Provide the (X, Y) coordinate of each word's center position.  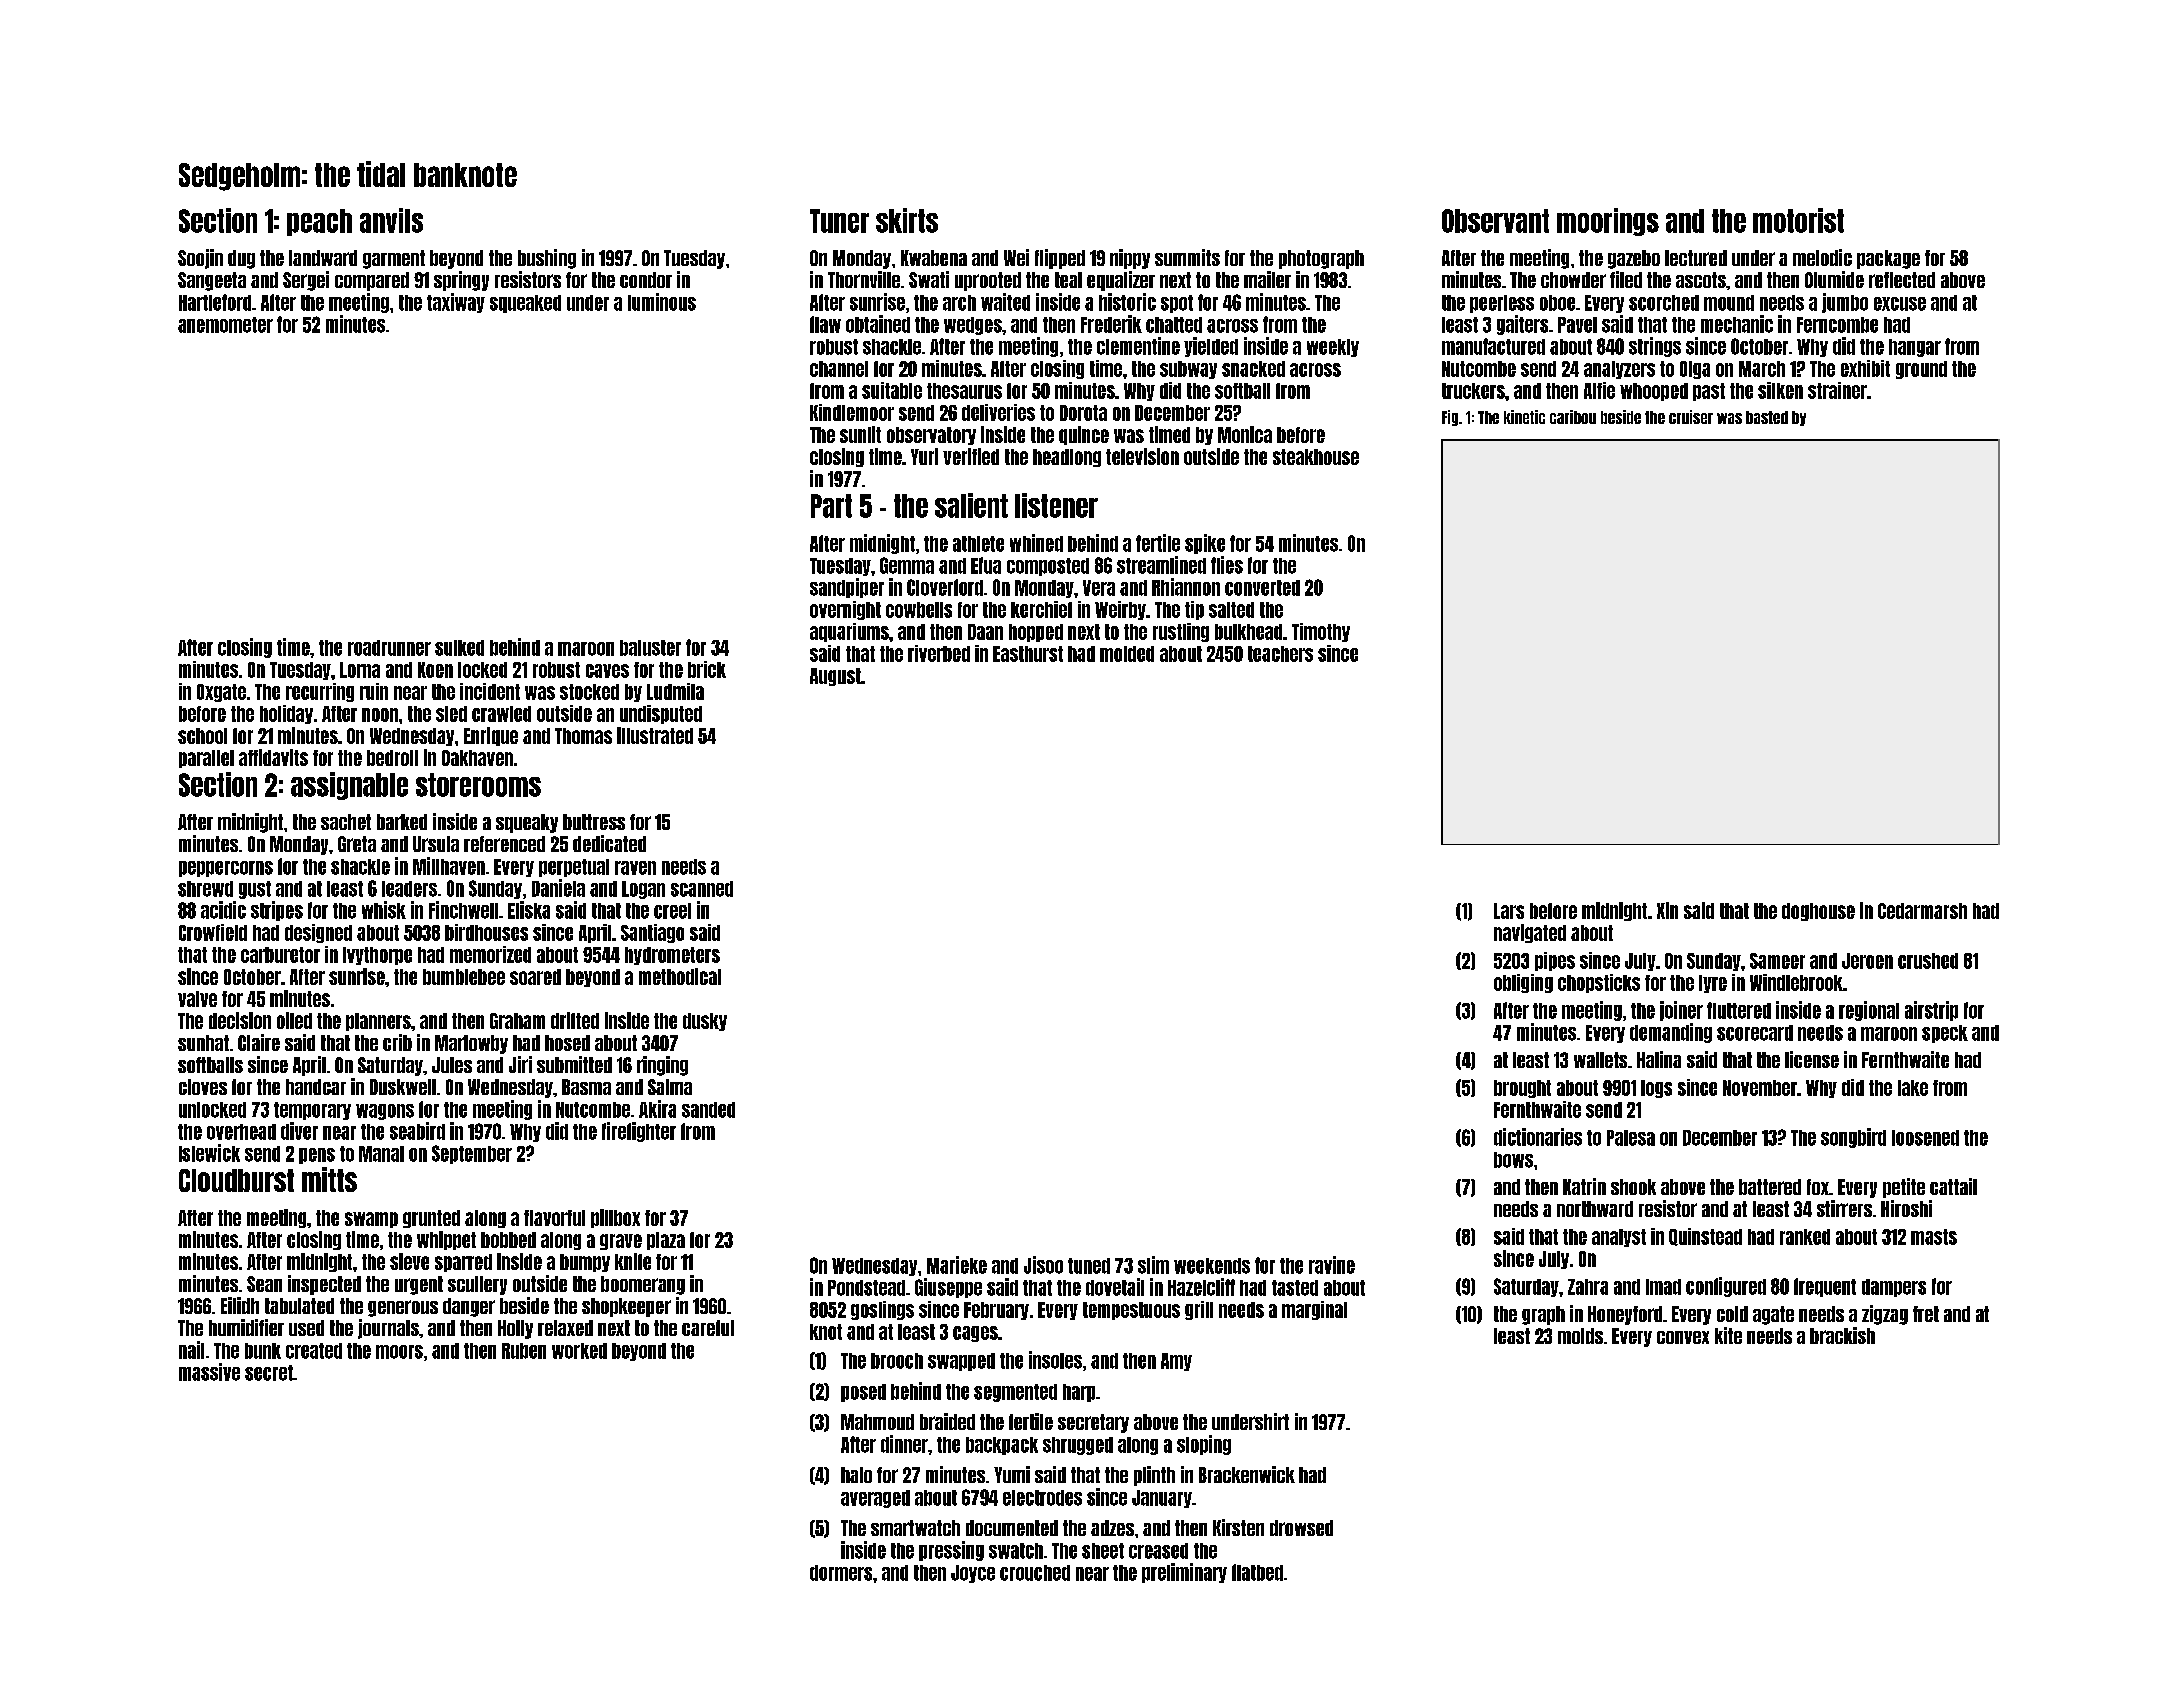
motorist (1798, 220)
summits (1187, 257)
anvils (391, 220)
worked (579, 1351)
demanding (1671, 1033)
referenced (504, 844)
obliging (1523, 983)
